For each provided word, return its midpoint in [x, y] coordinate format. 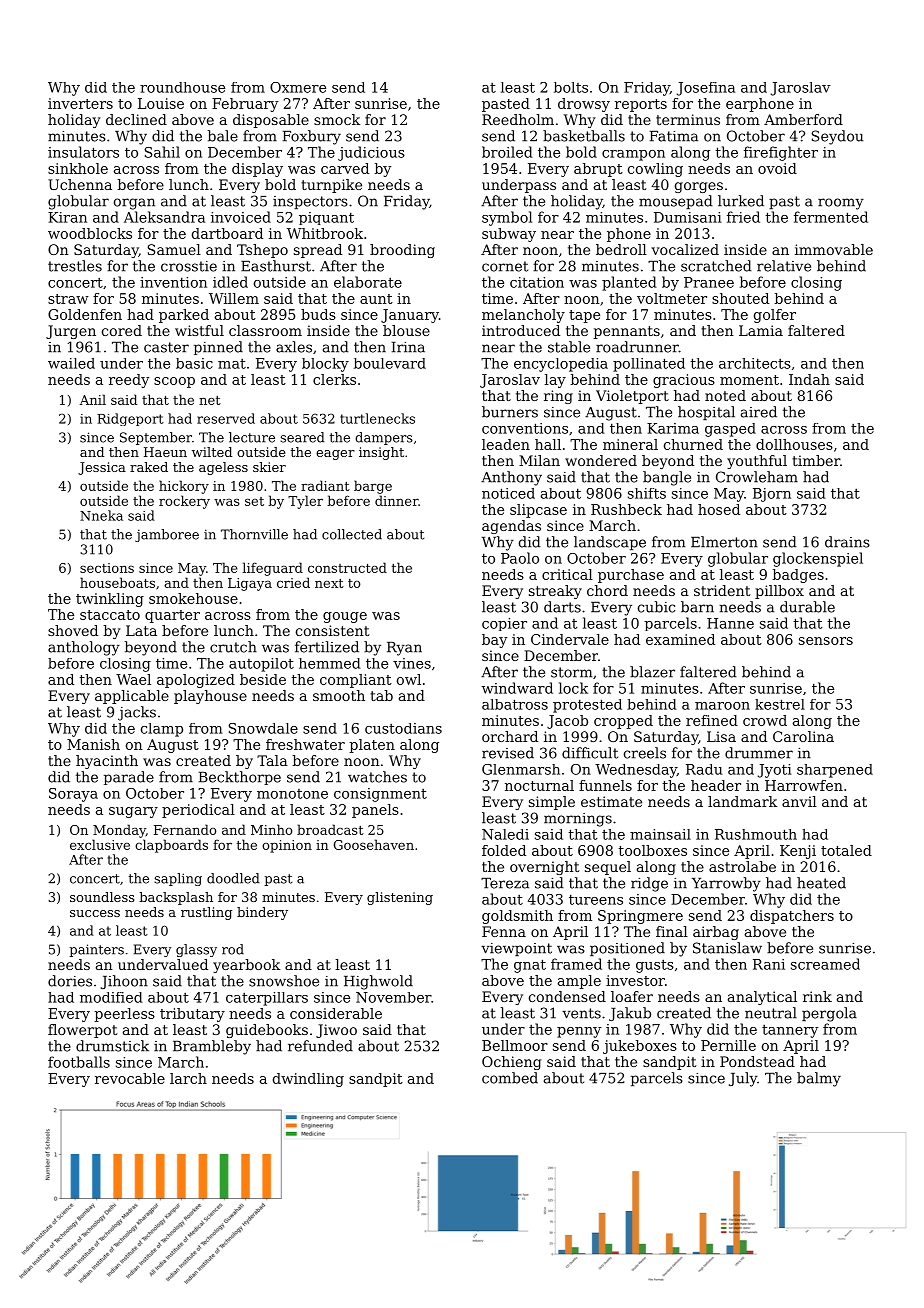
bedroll [621, 249]
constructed [347, 567]
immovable [834, 249]
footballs [79, 1062]
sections [107, 568]
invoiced [241, 217]
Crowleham [757, 477]
